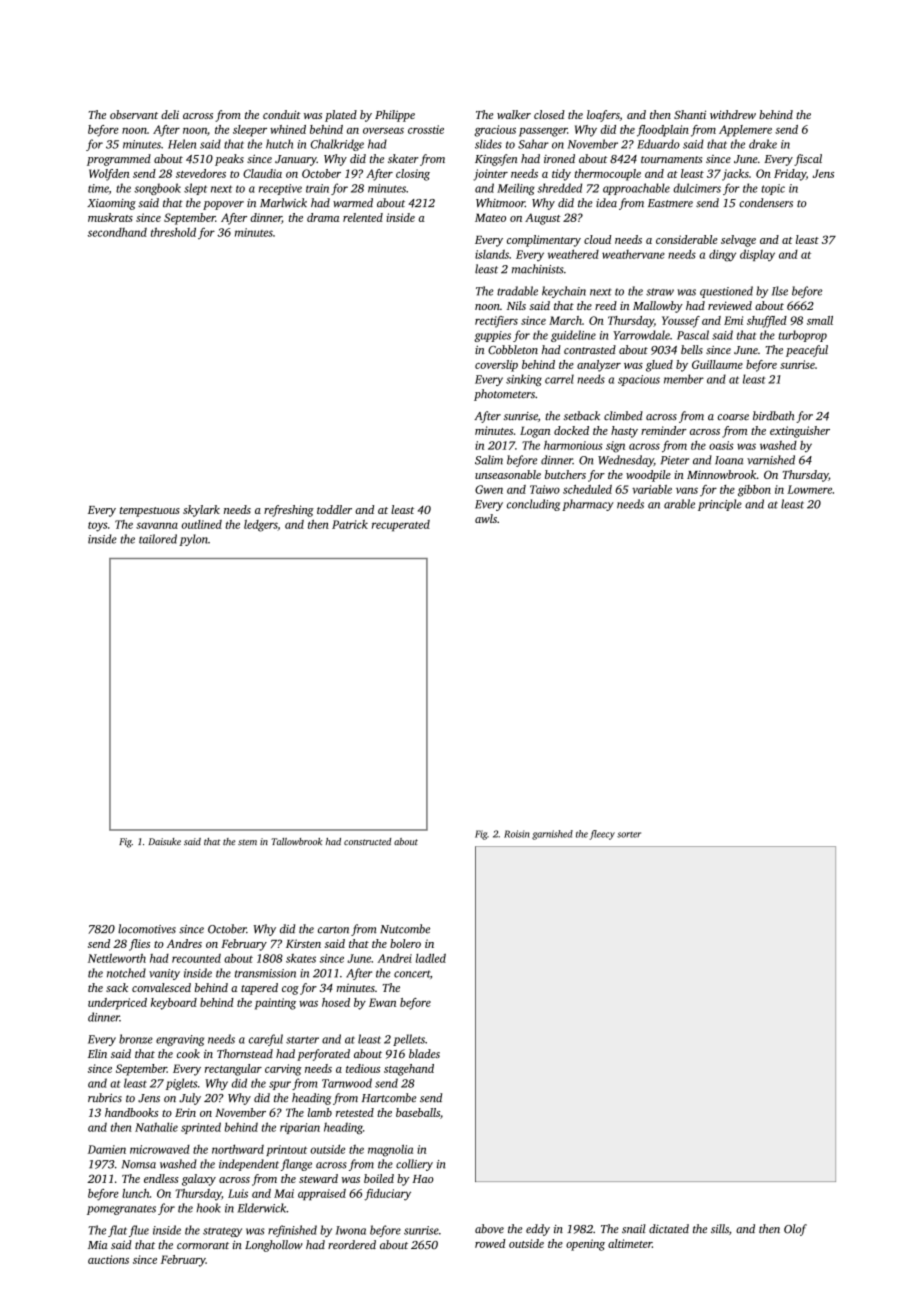 Image resolution: width=924 pixels, height=1308 pixels. What do you see at coordinates (98, 527) in the screenshot?
I see `toys` at bounding box center [98, 527].
